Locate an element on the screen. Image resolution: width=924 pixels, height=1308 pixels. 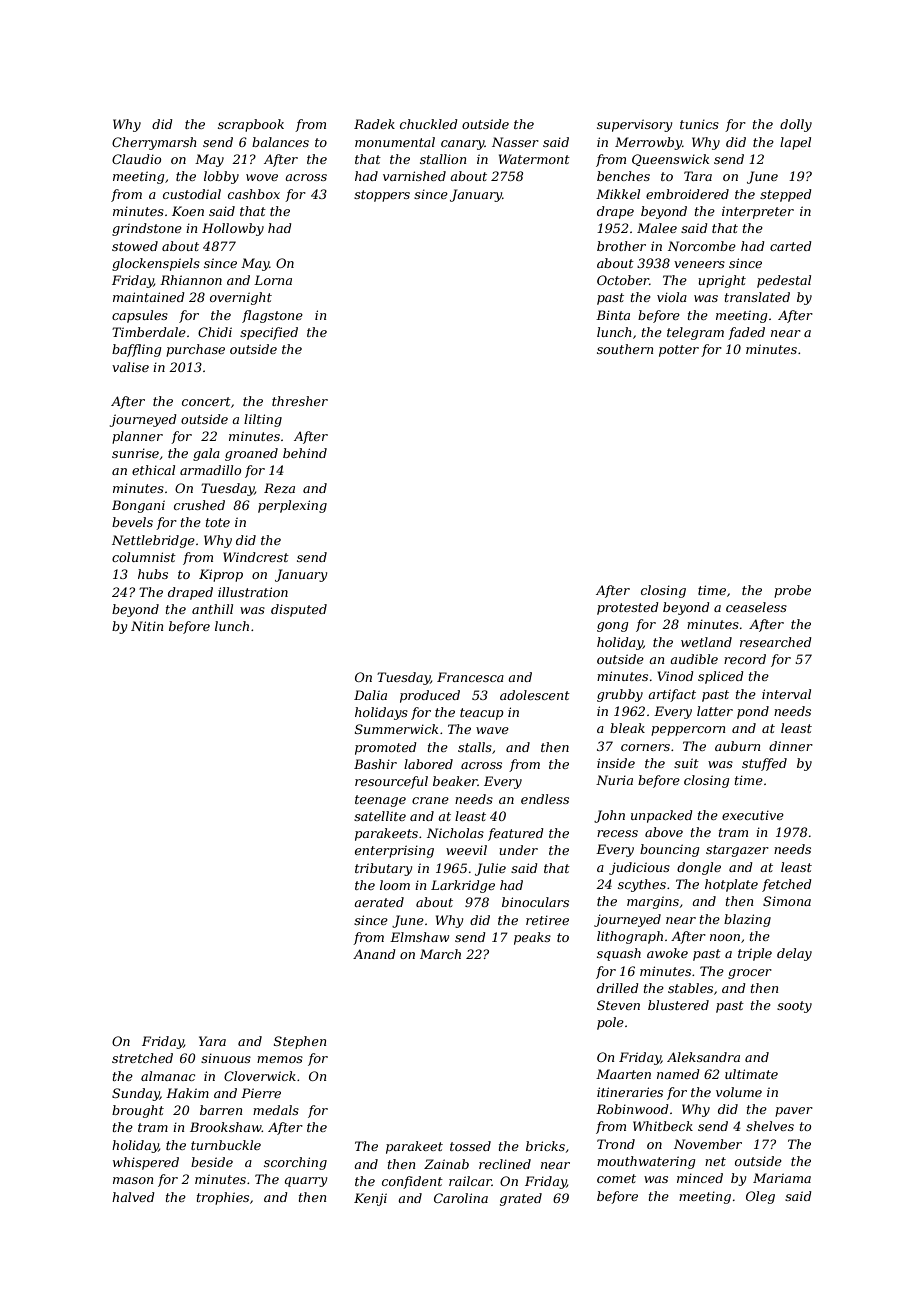
wetland is located at coordinates (706, 642).
